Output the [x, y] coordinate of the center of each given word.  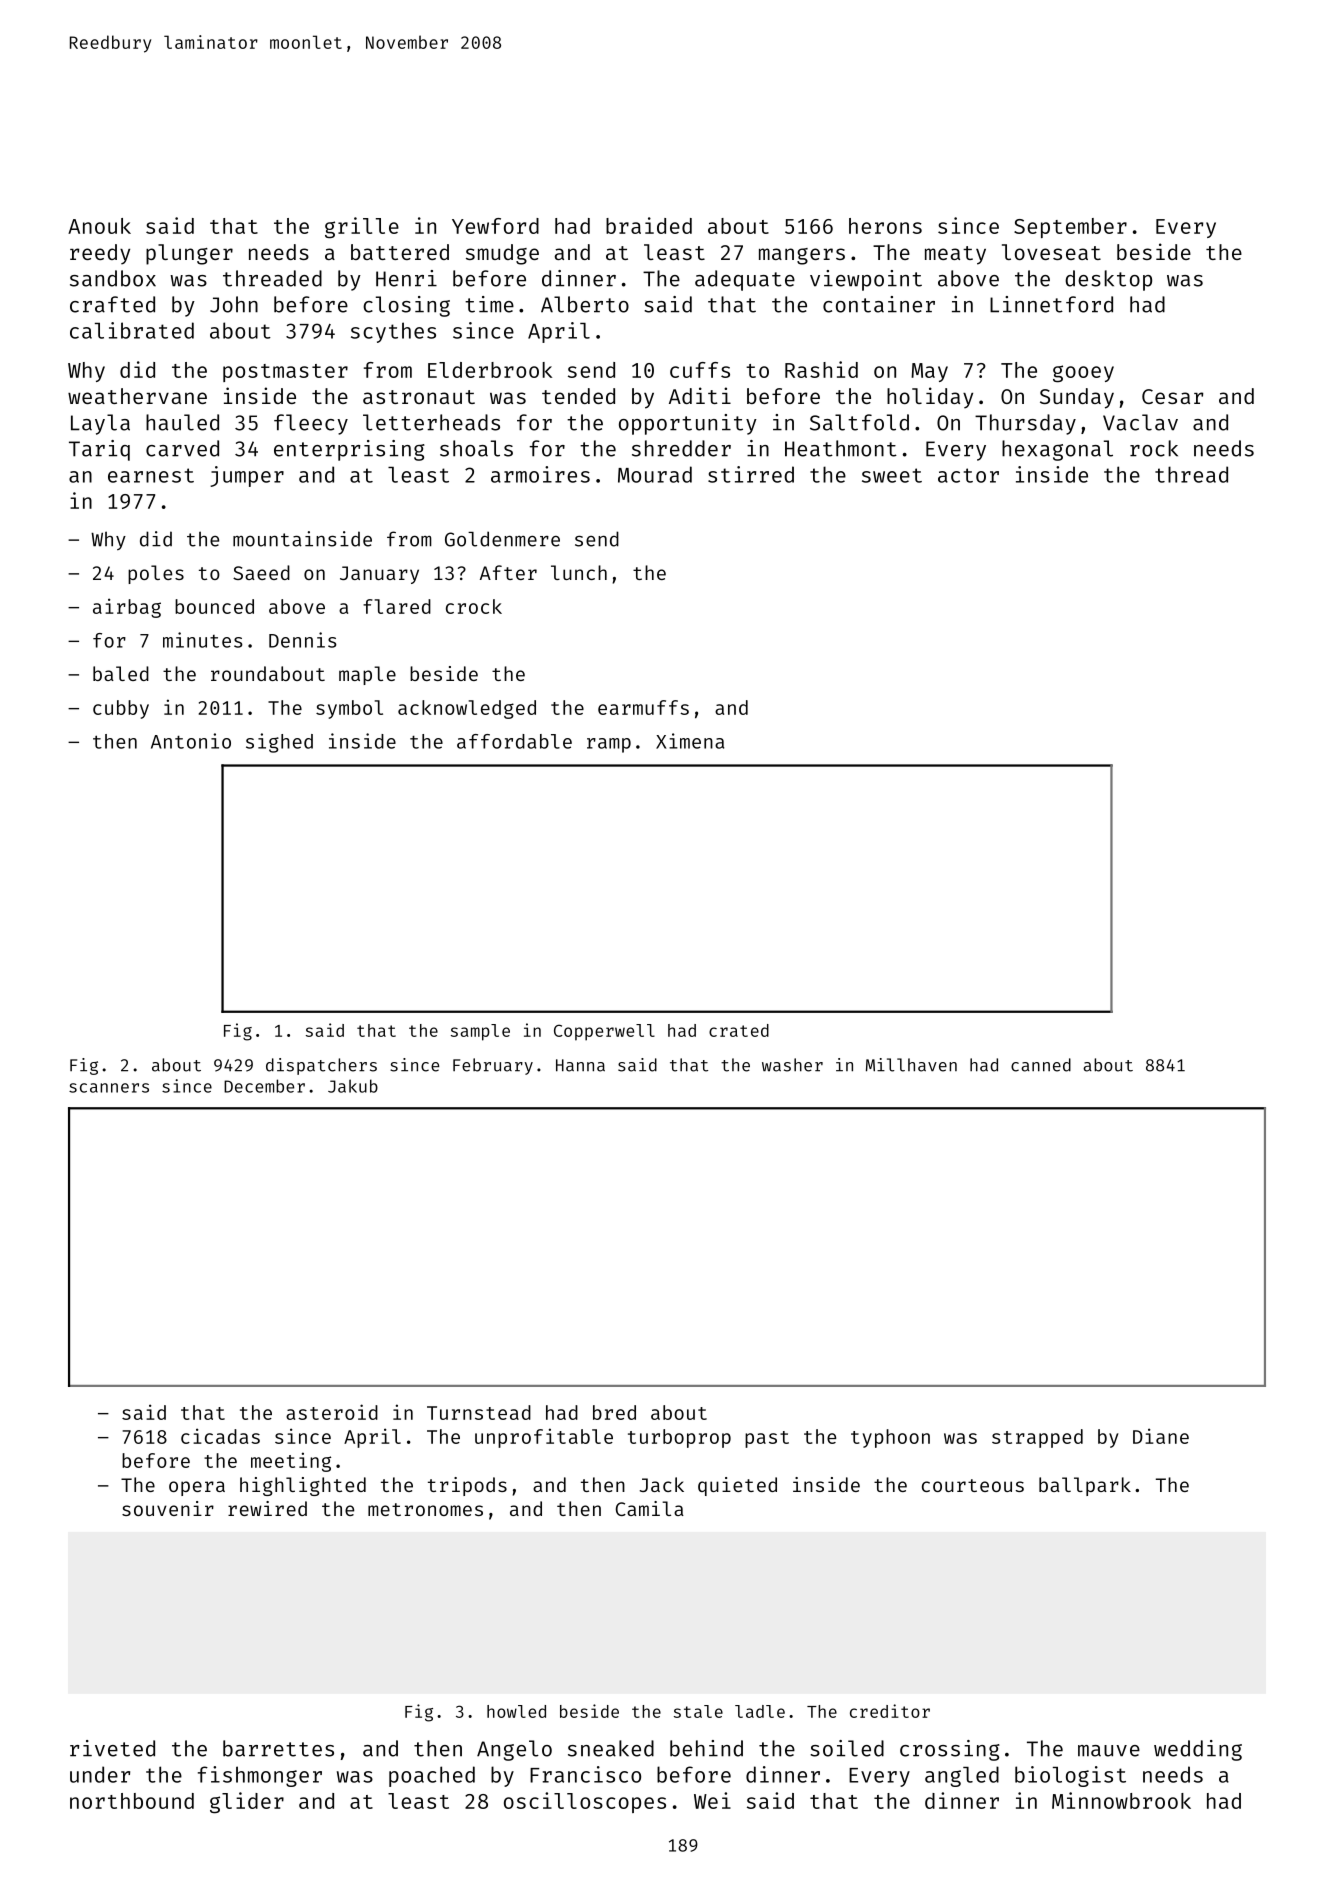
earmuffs [643, 707]
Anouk [99, 226]
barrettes [278, 1748]
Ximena [690, 741]
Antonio [191, 741]
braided [649, 225]
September [1070, 228]
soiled [847, 1748]
